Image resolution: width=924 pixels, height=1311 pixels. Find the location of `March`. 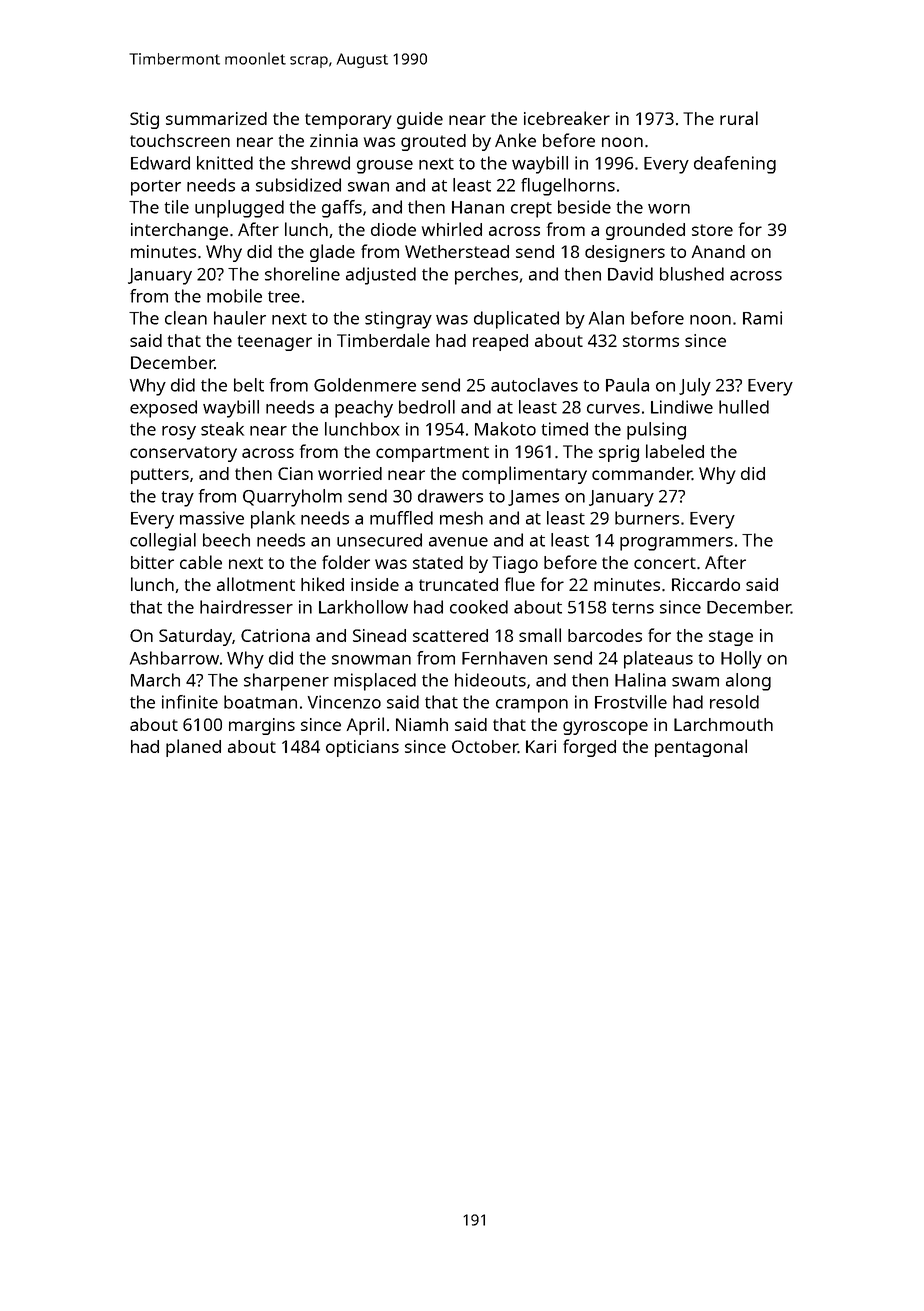

March is located at coordinates (155, 680).
